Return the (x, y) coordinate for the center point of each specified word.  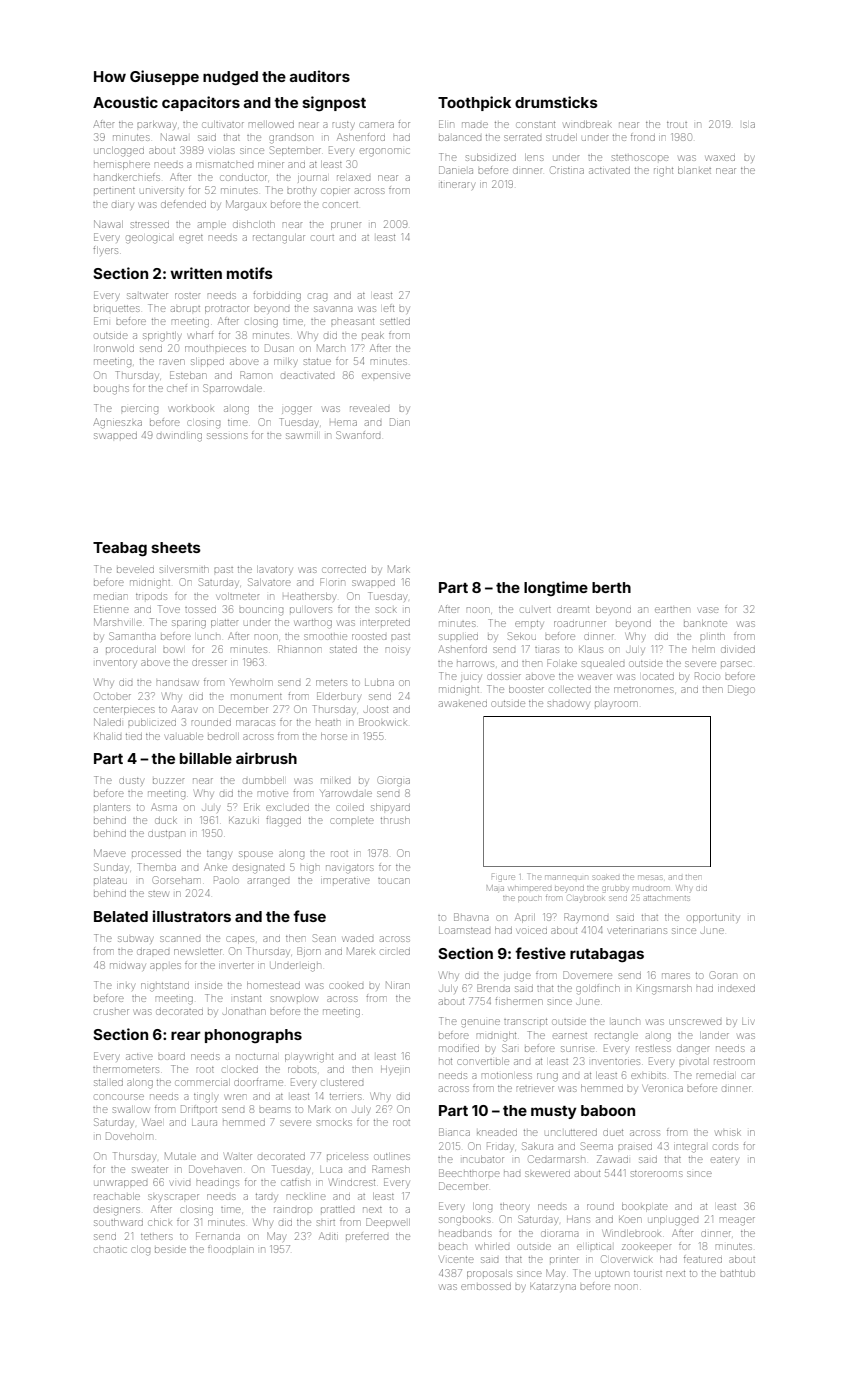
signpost (334, 103)
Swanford (358, 435)
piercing (139, 410)
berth (611, 587)
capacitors (201, 103)
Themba (157, 867)
